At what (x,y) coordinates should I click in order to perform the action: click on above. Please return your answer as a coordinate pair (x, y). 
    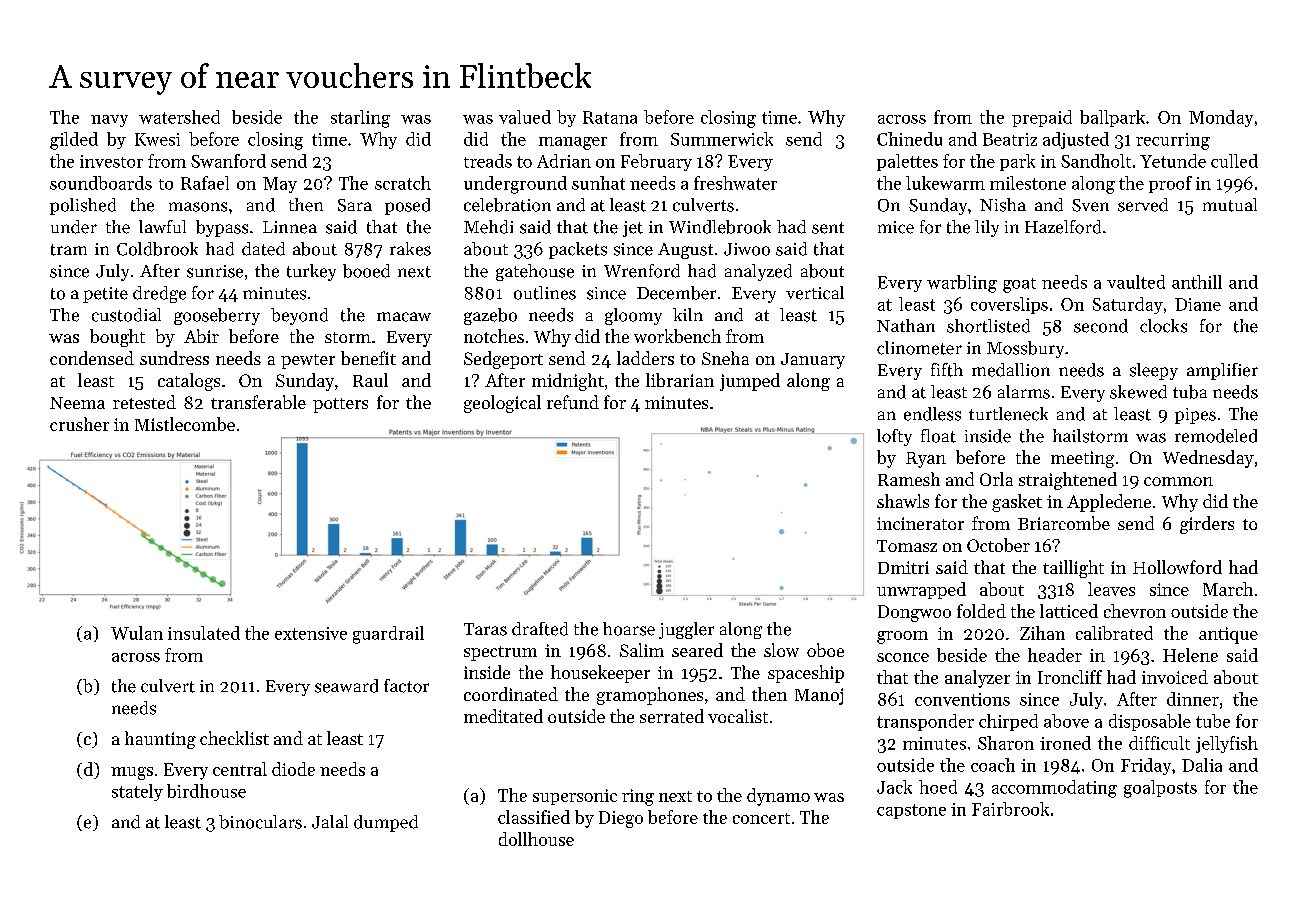
    Looking at the image, I should click on (1066, 721).
